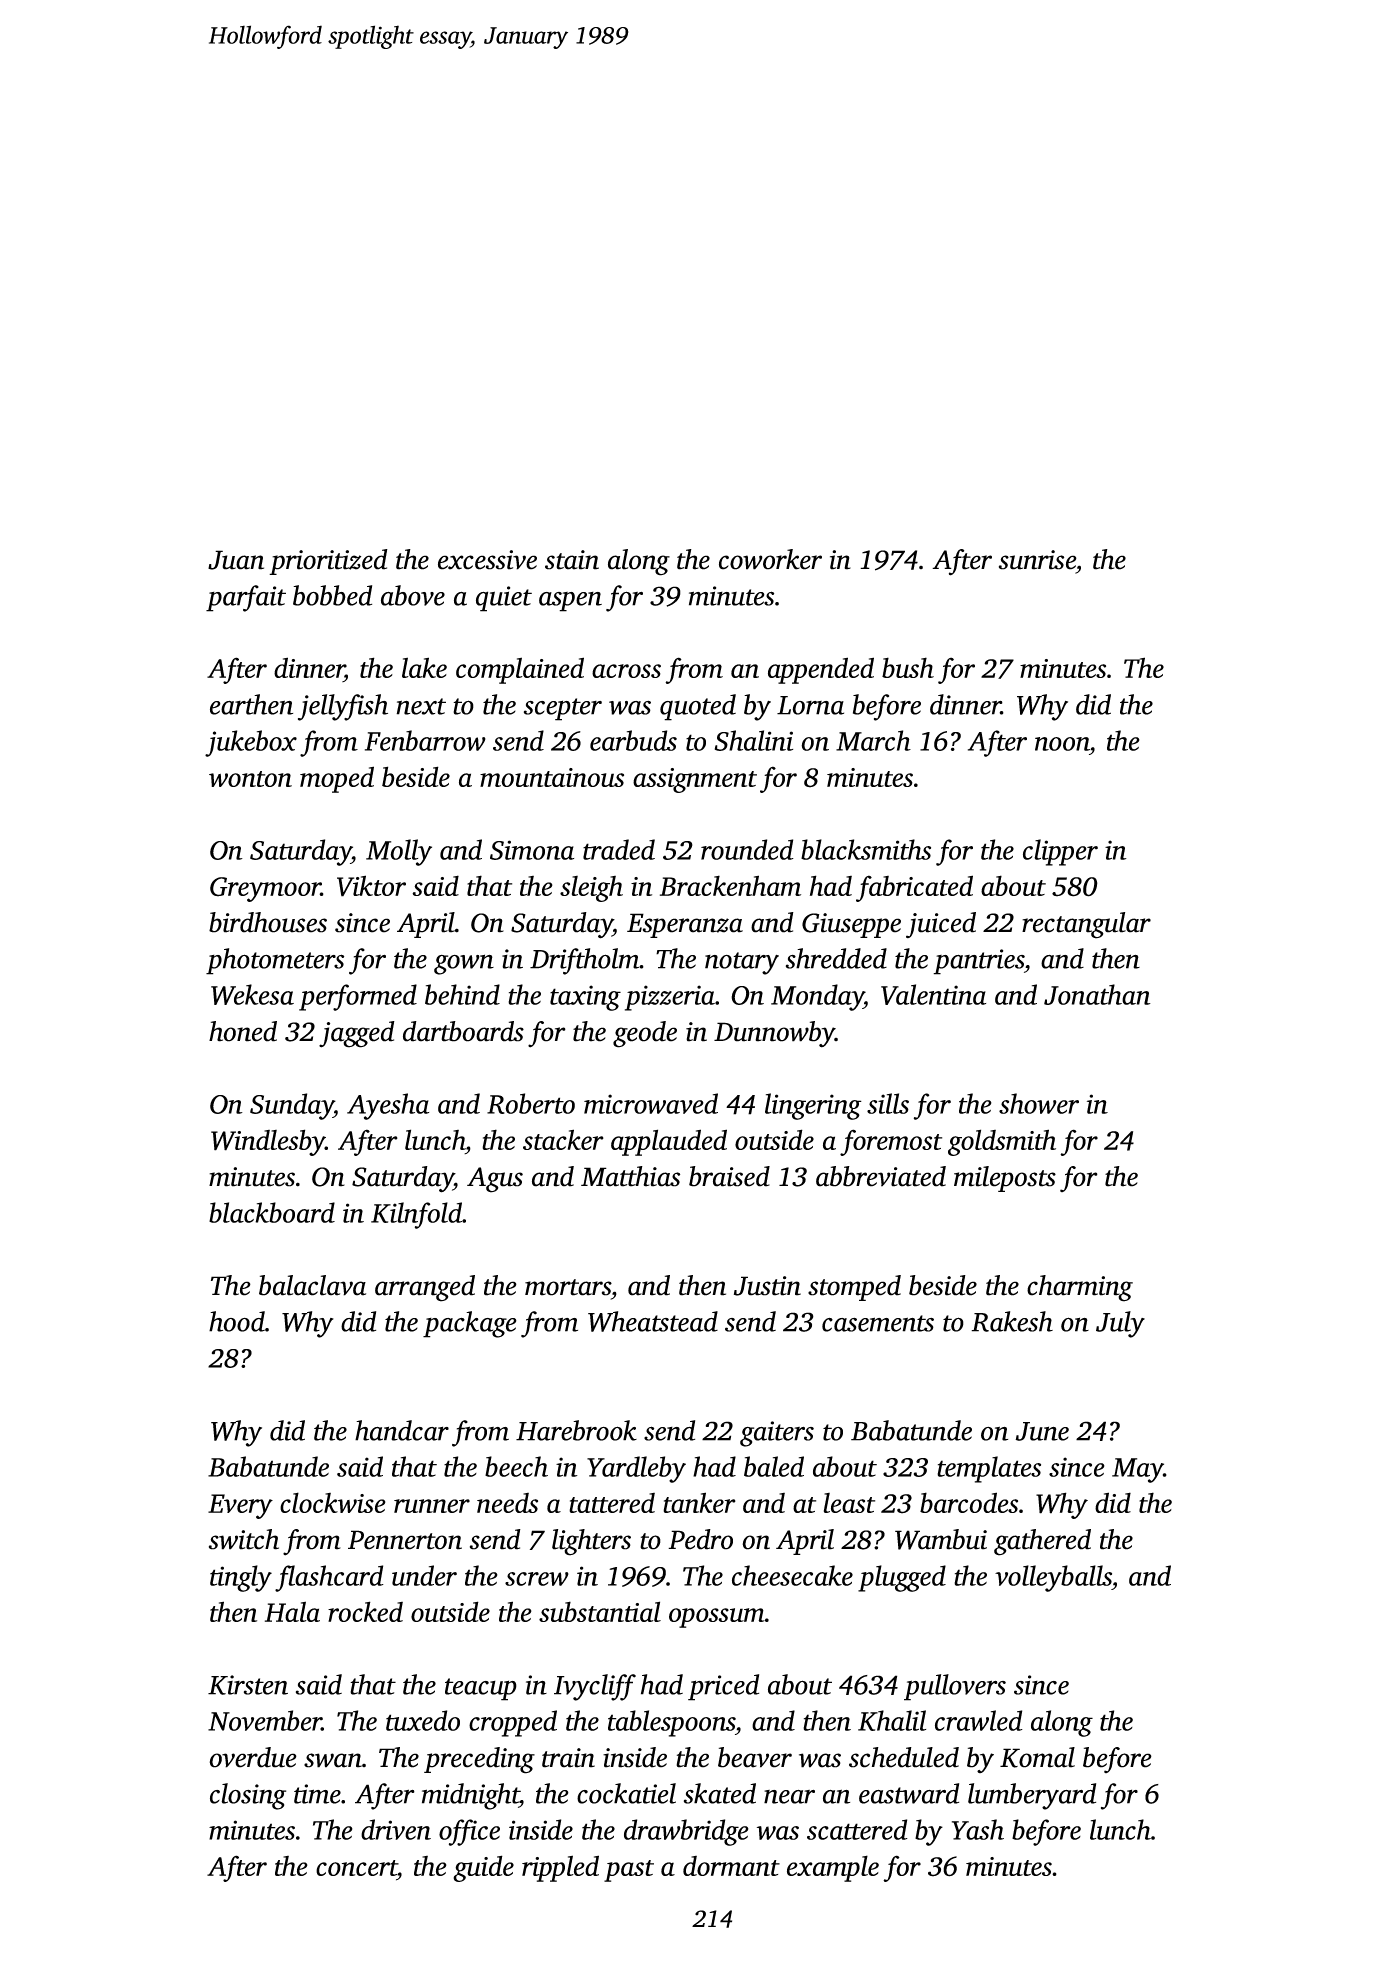 The width and height of the screenshot is (1386, 1969). Describe the element at coordinates (464, 964) in the screenshot. I see `gown` at that location.
